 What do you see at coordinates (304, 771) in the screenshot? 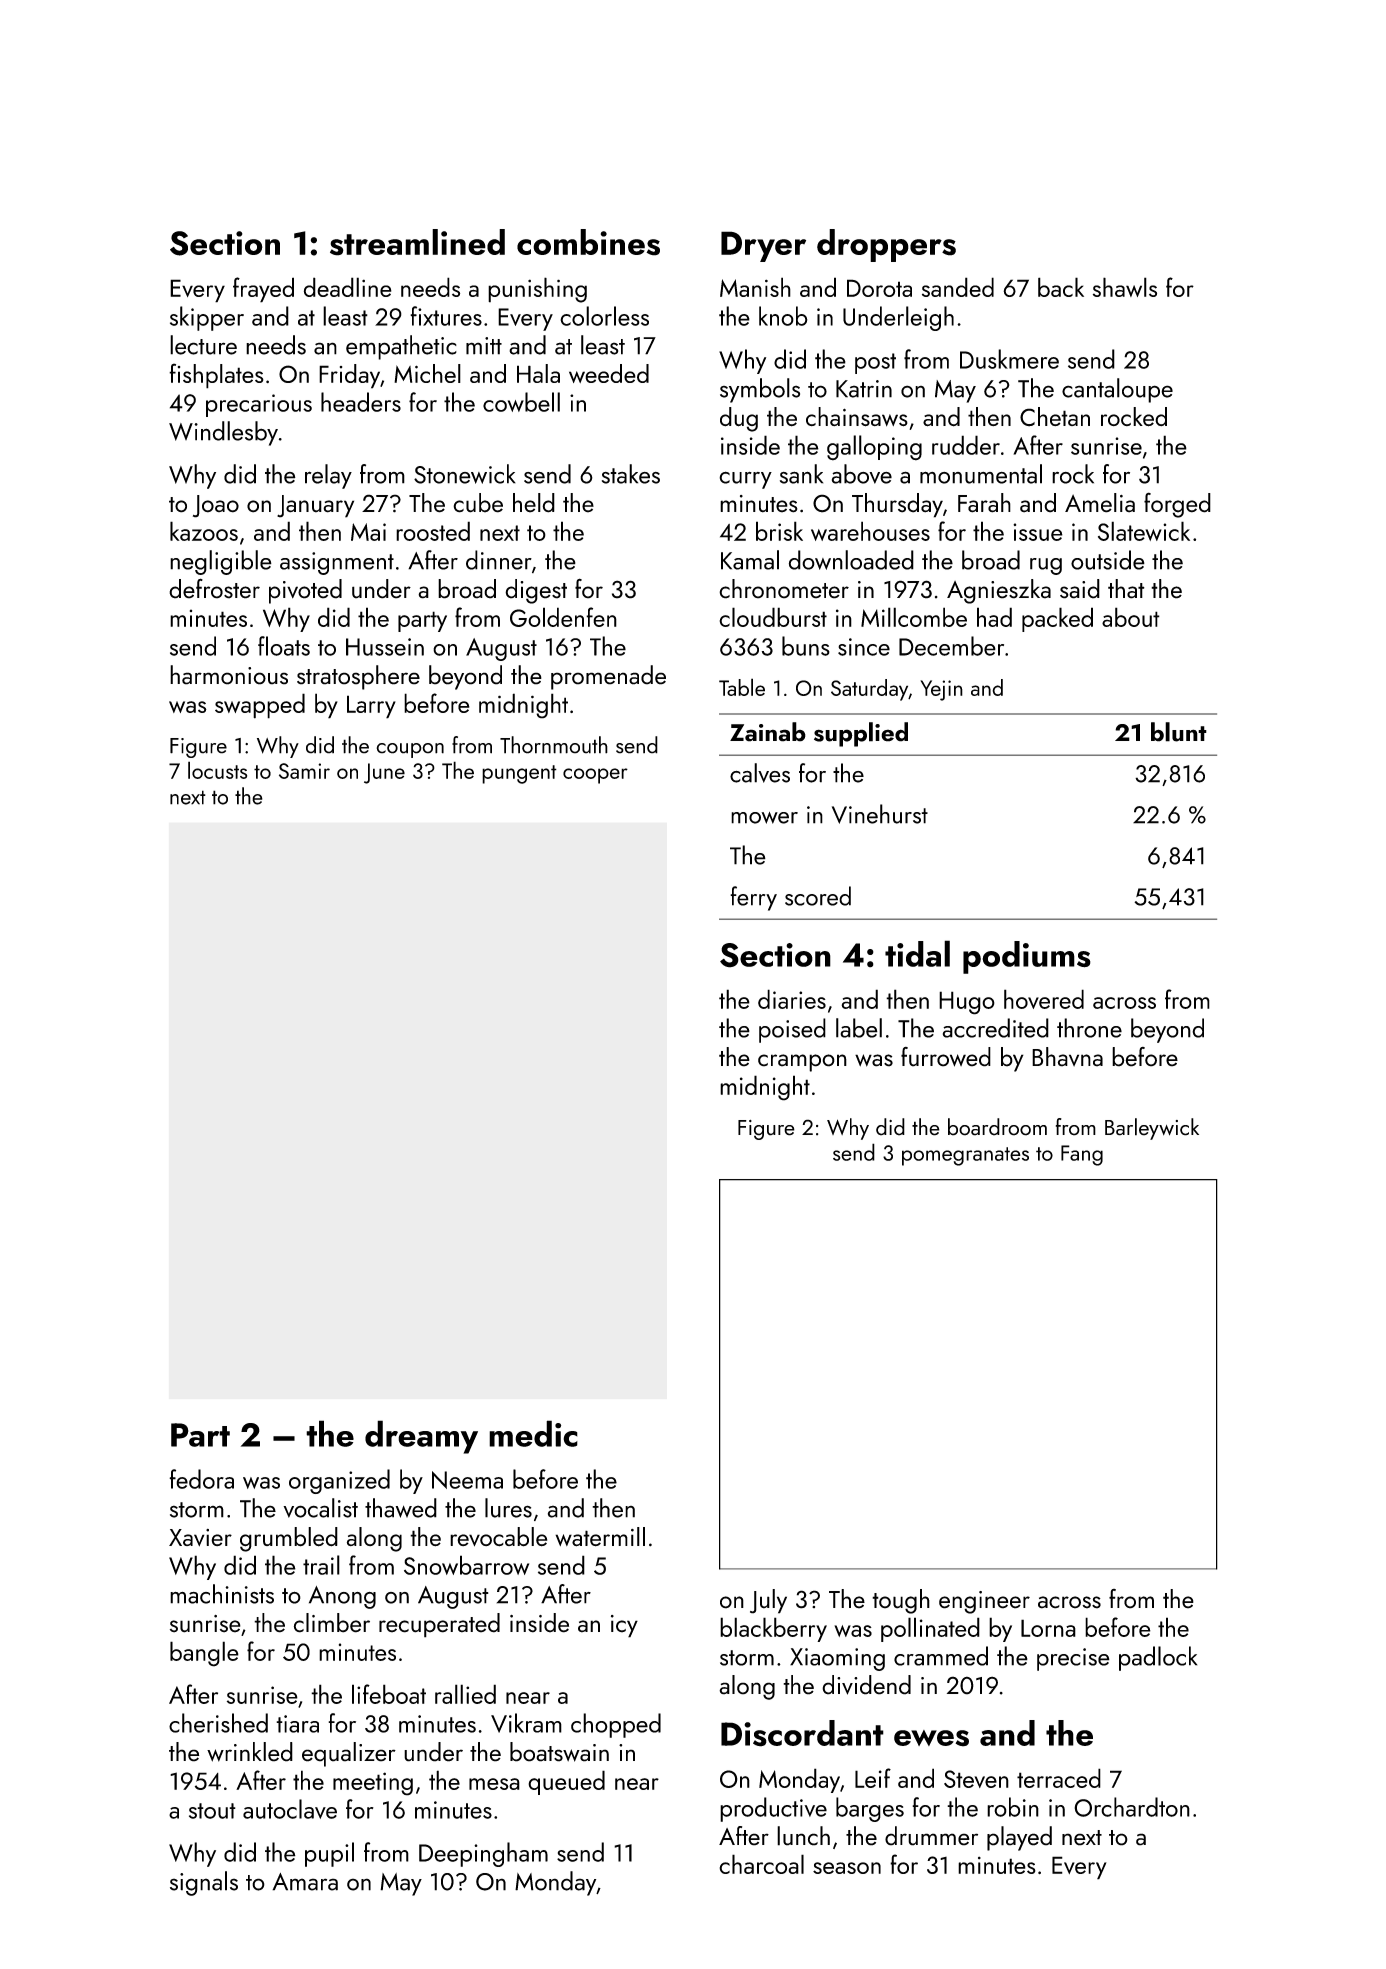
I see `Samir` at bounding box center [304, 771].
